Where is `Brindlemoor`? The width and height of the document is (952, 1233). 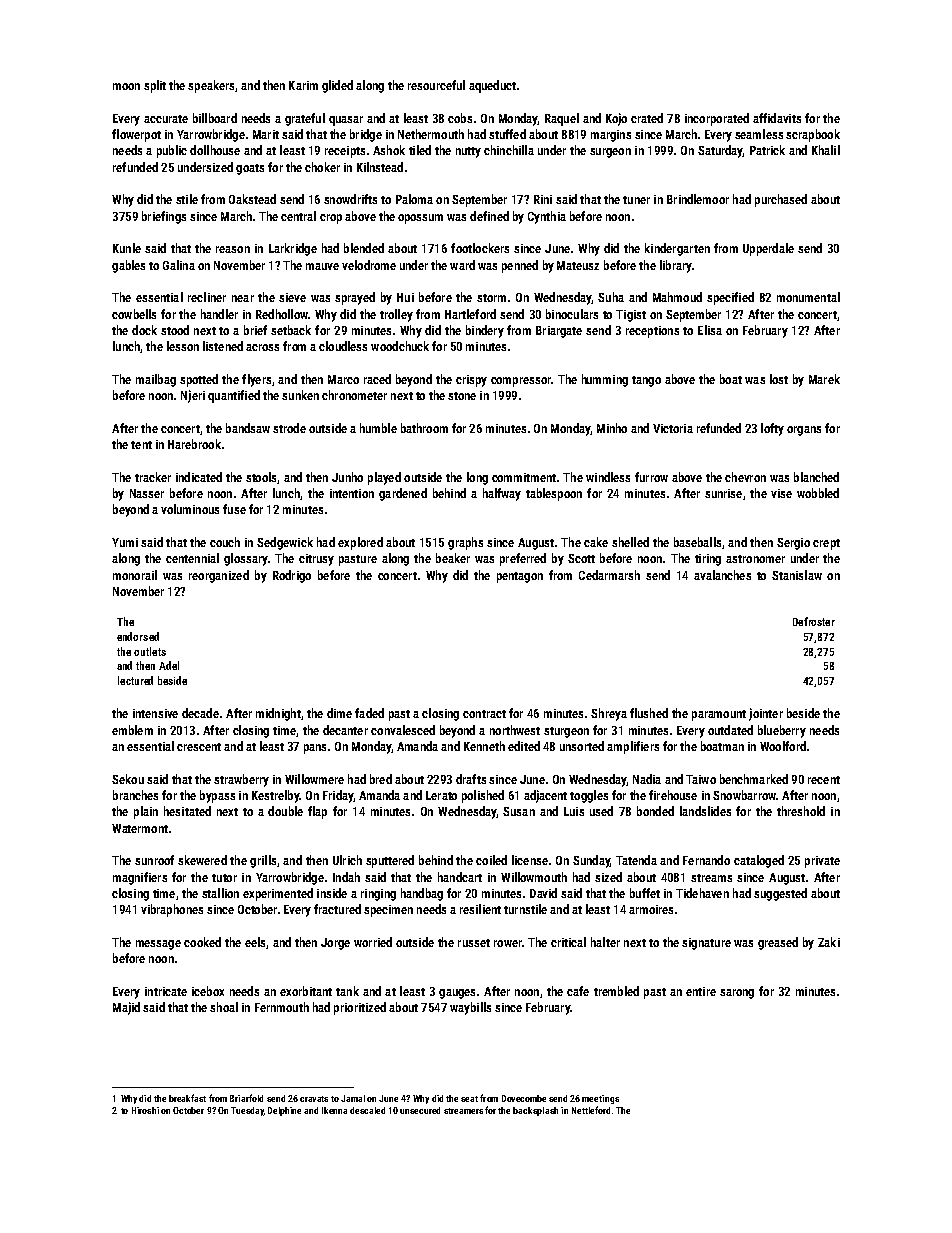 Brindlemoor is located at coordinates (698, 199).
